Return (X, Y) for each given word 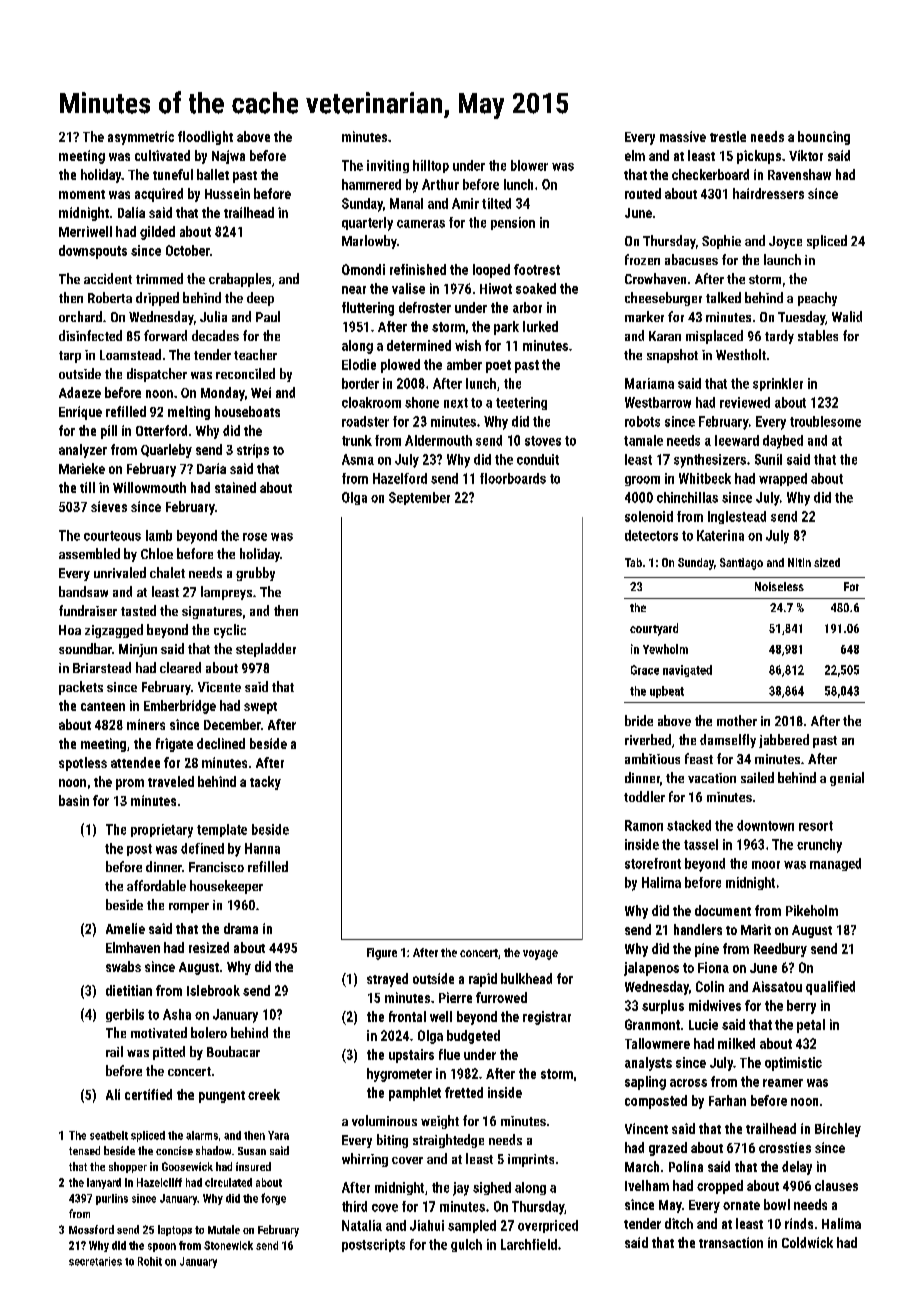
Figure (382, 954)
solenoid (649, 516)
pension (513, 223)
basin (74, 800)
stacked (689, 825)
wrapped (783, 479)
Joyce (785, 242)
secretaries (95, 1261)
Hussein (227, 193)
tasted (138, 610)
